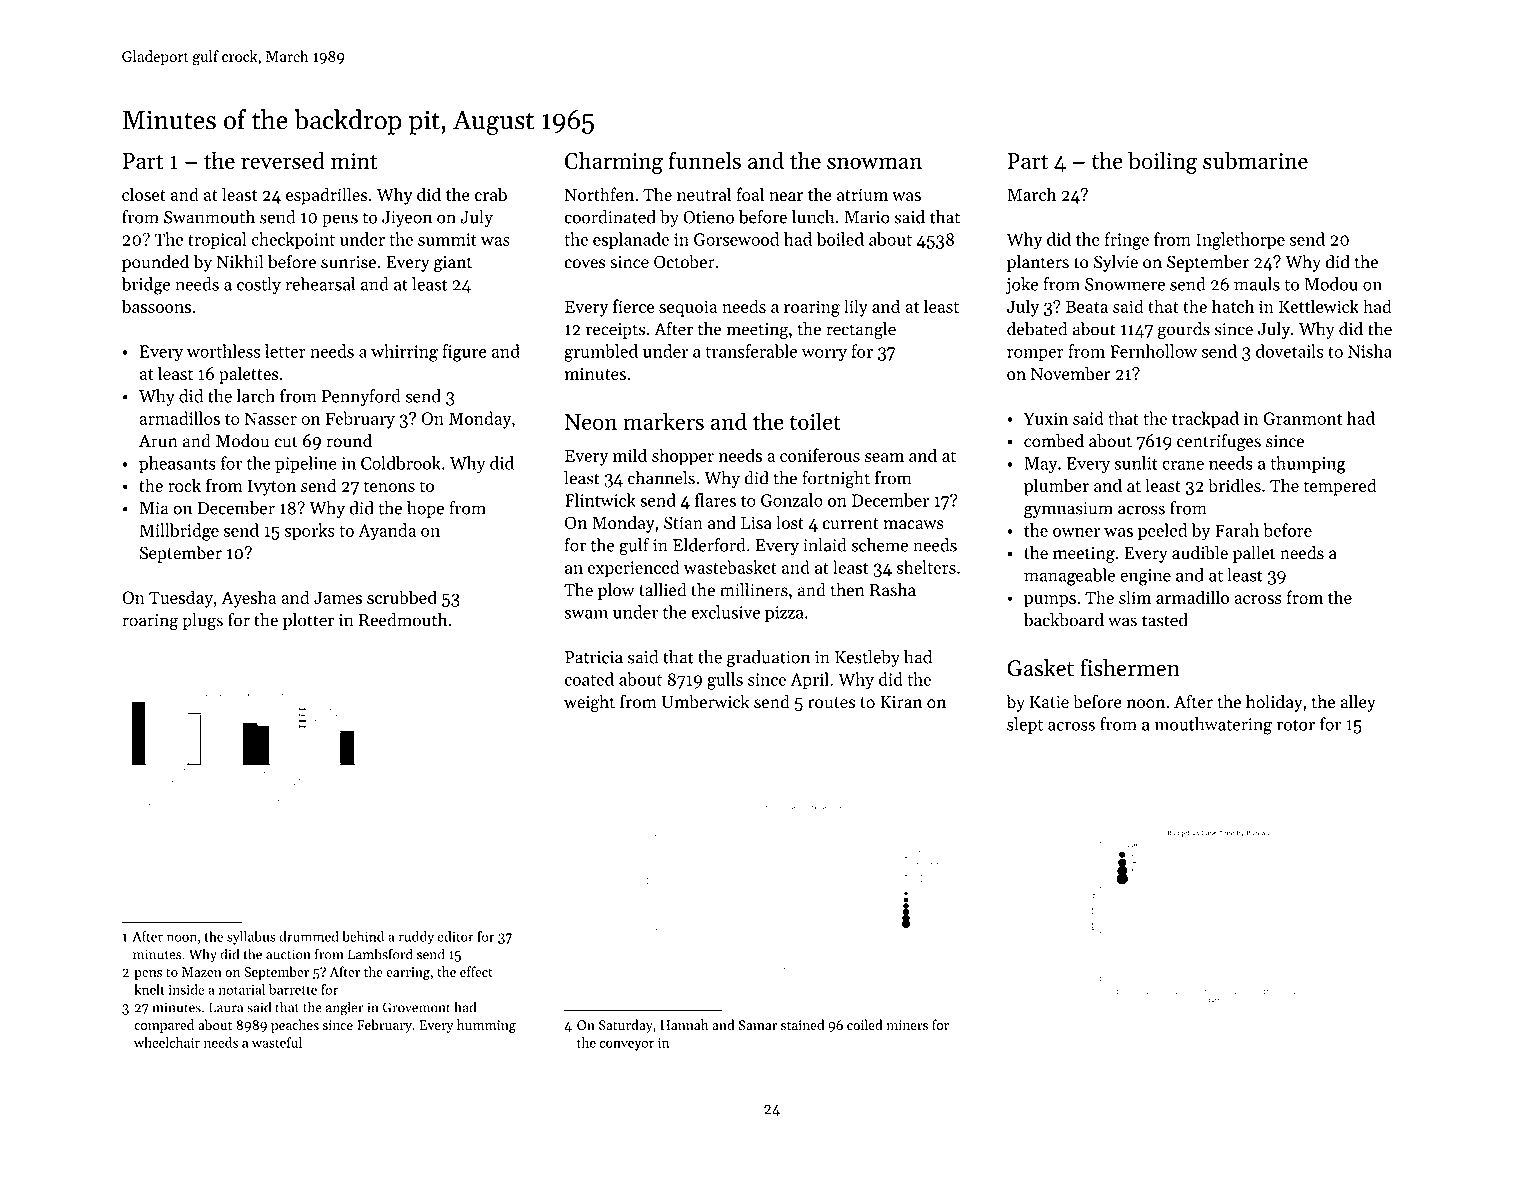  I want to click on Nisha, so click(1370, 351).
